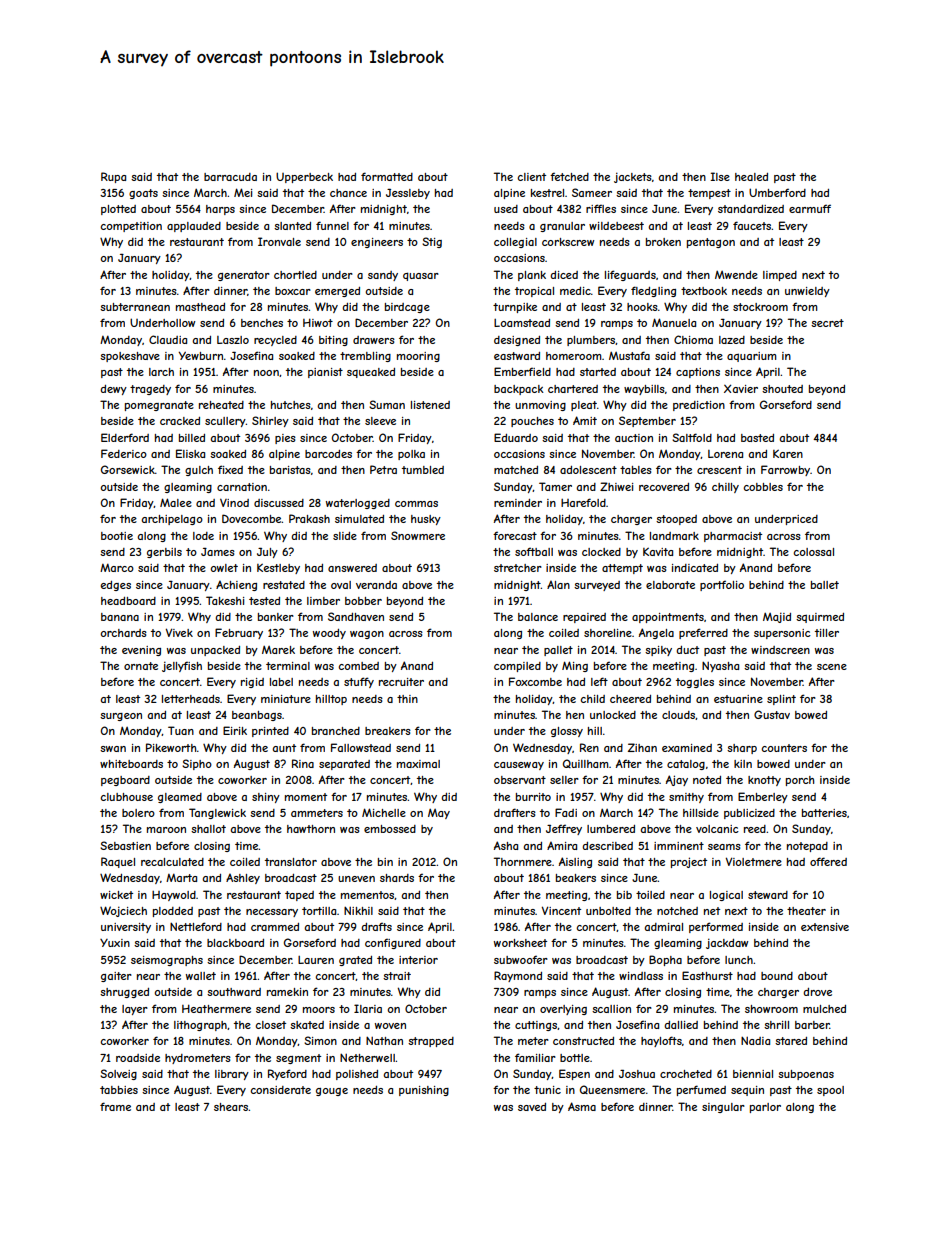 The image size is (952, 1233). I want to click on parlor, so click(765, 1108).
